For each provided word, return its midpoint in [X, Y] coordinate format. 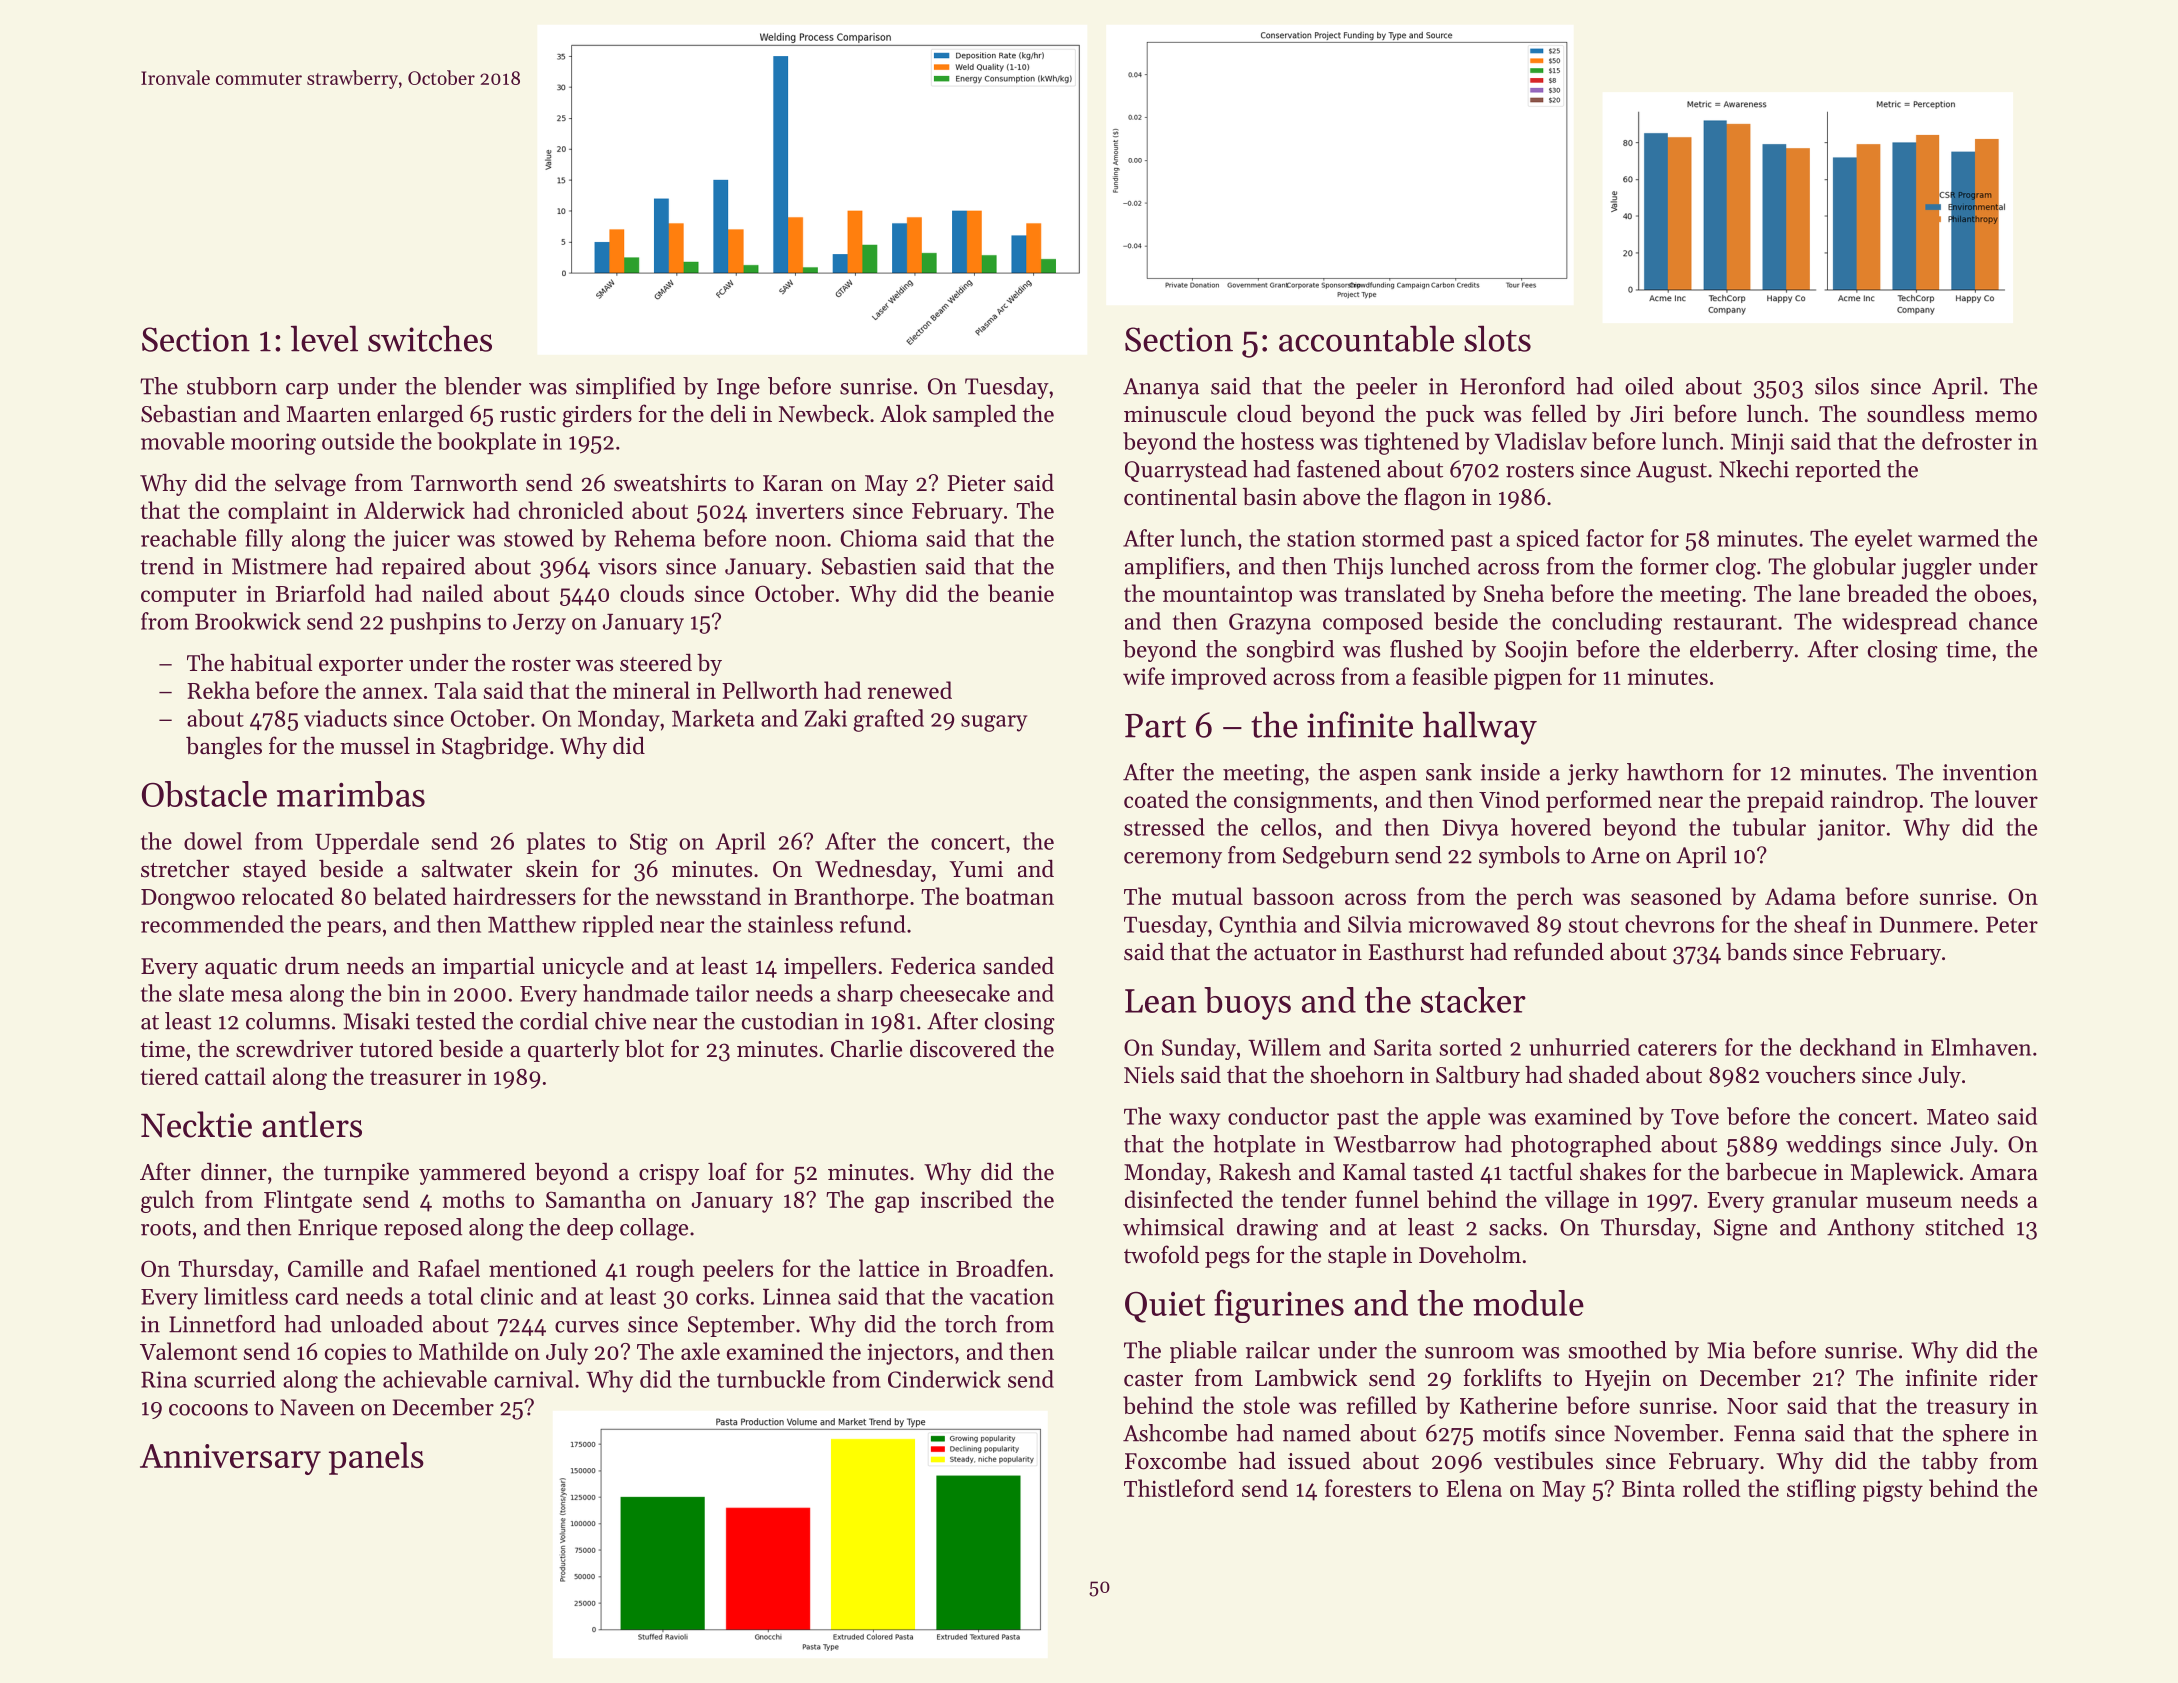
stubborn [232, 386]
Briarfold [320, 593]
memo [2006, 417]
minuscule [1175, 414]
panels [376, 1458]
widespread [1899, 623]
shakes [1613, 1171]
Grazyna [1270, 624]
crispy [669, 1174]
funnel [1387, 1199]
